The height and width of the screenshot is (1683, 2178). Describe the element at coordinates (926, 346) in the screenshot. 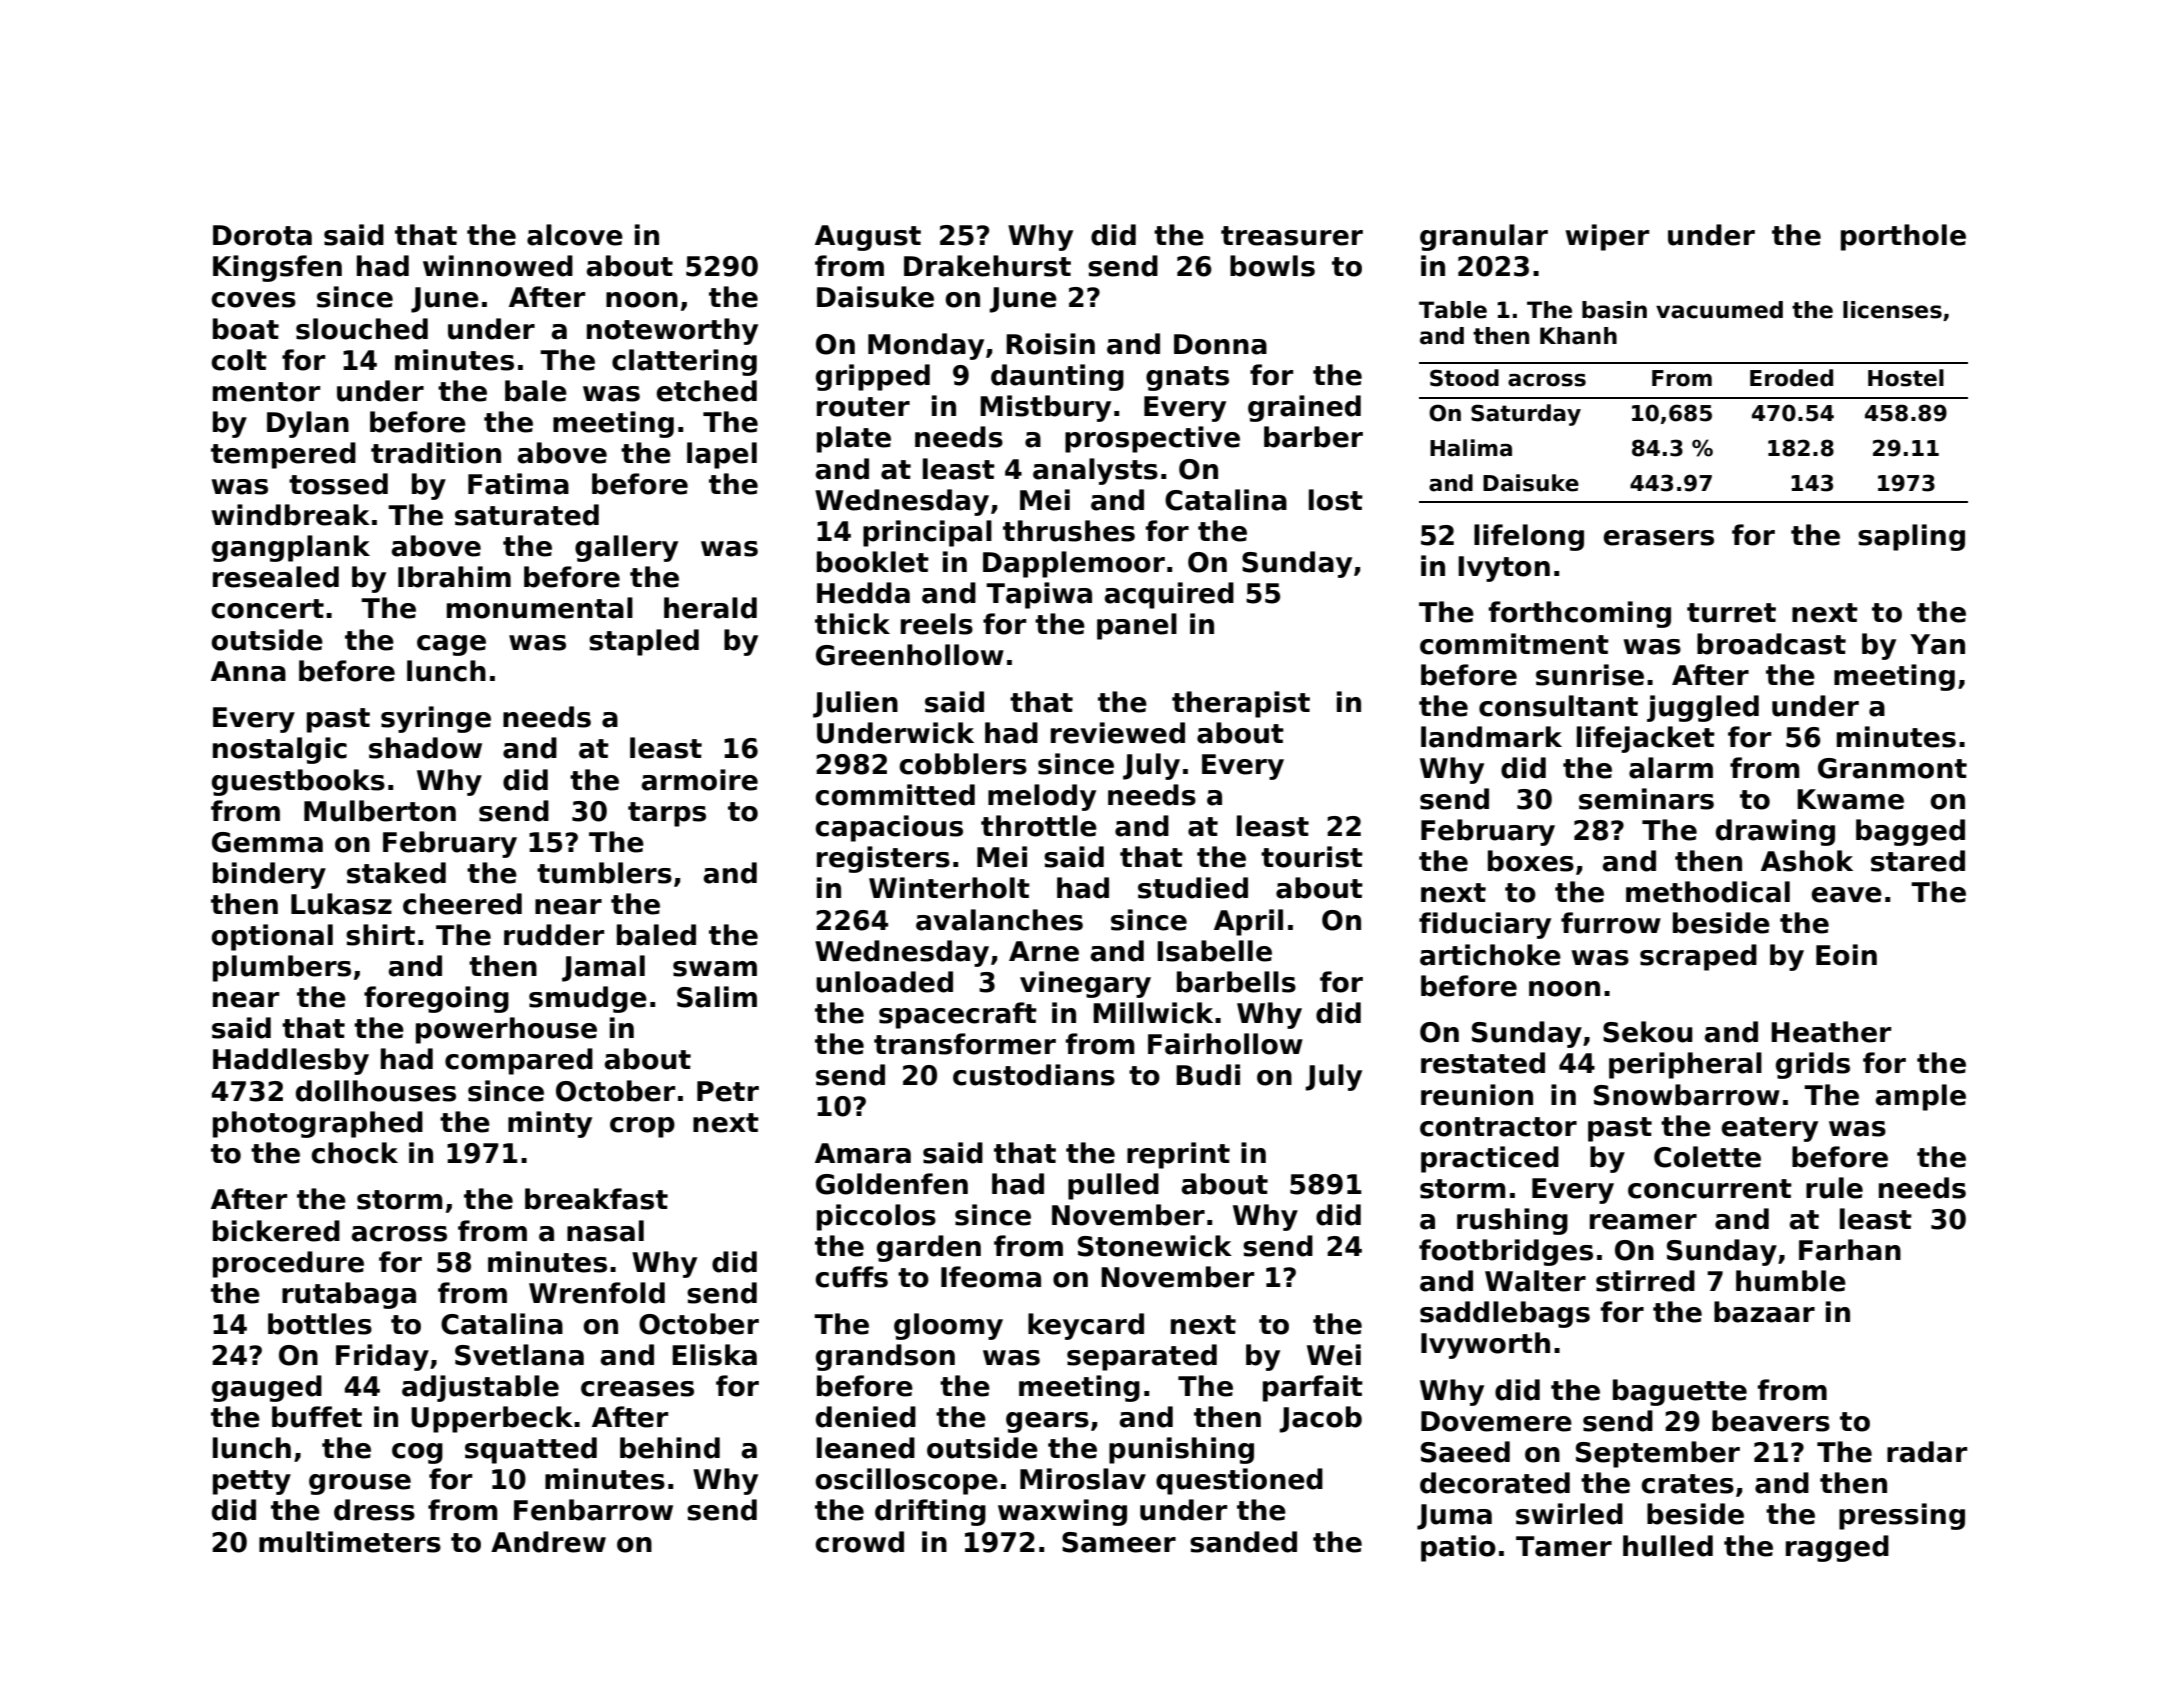

I see `Monday` at that location.
